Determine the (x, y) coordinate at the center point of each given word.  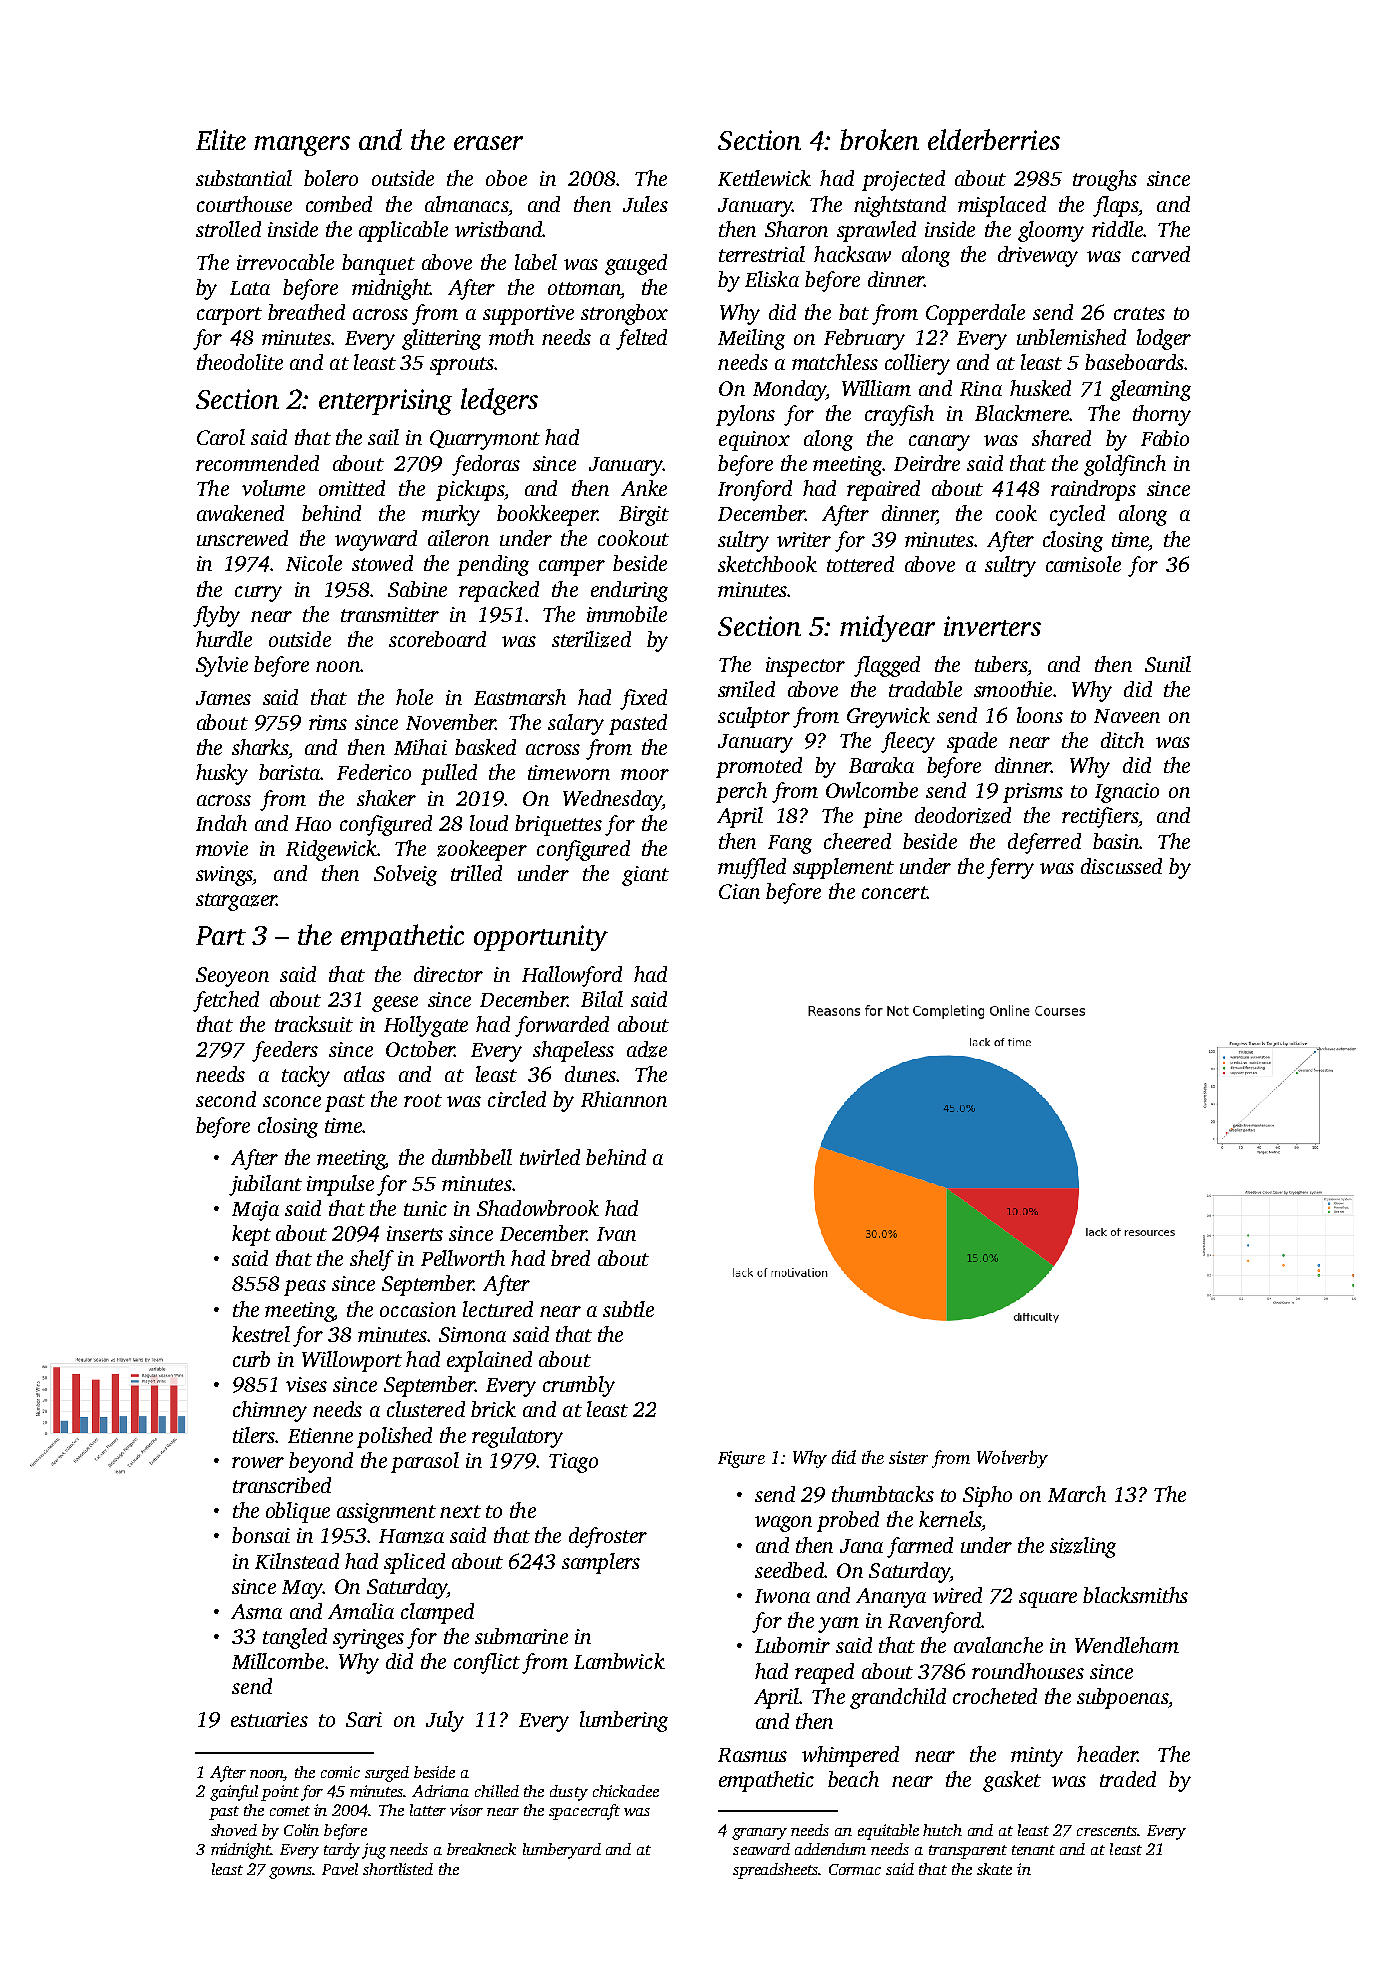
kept (251, 1235)
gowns (290, 1873)
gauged (636, 264)
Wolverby (1012, 1459)
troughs (1105, 180)
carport (229, 316)
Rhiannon (624, 1099)
